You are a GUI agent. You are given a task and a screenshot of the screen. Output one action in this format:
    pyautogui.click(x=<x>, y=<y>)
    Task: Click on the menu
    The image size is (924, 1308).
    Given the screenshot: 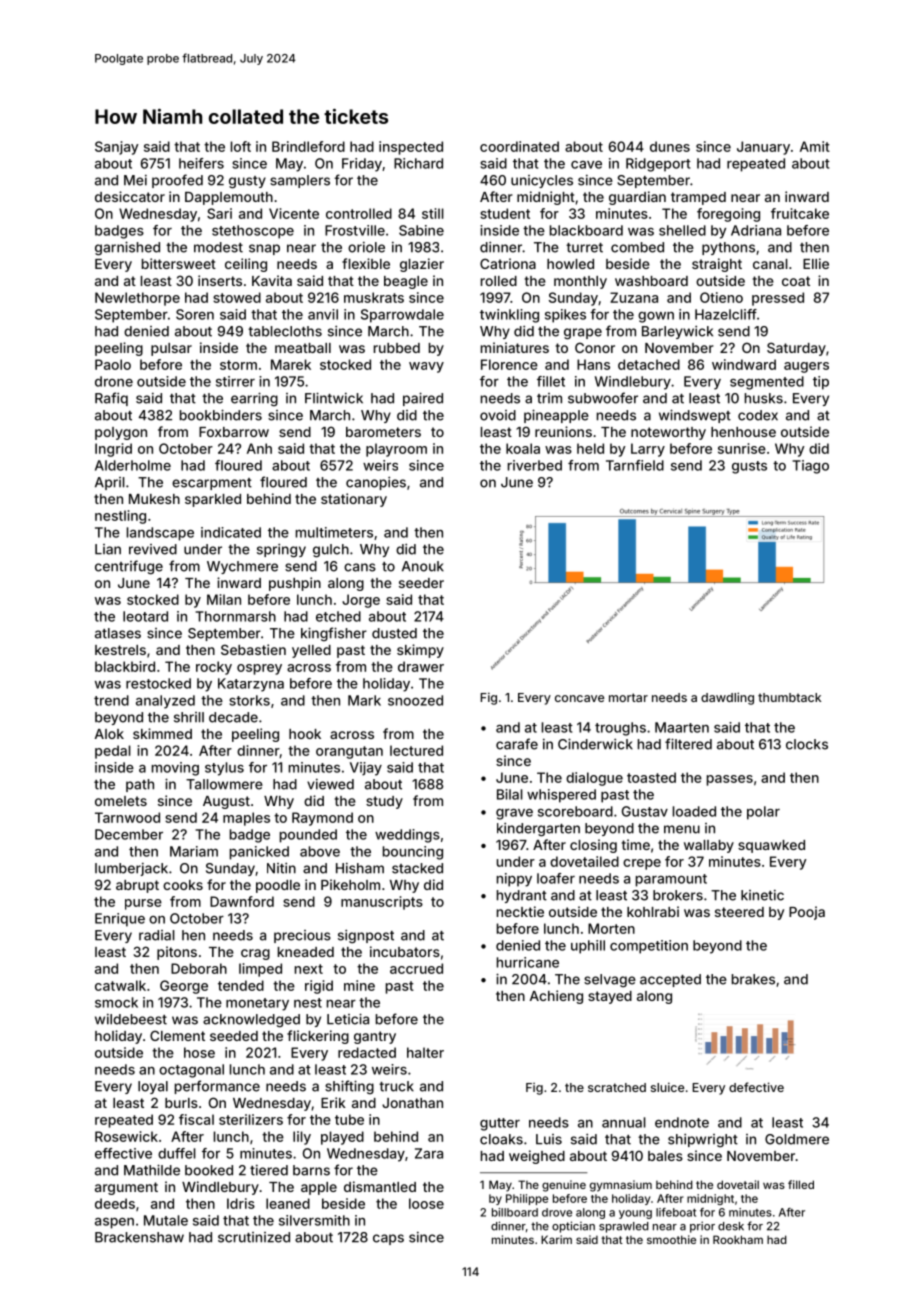 What is the action you would take?
    pyautogui.click(x=682, y=829)
